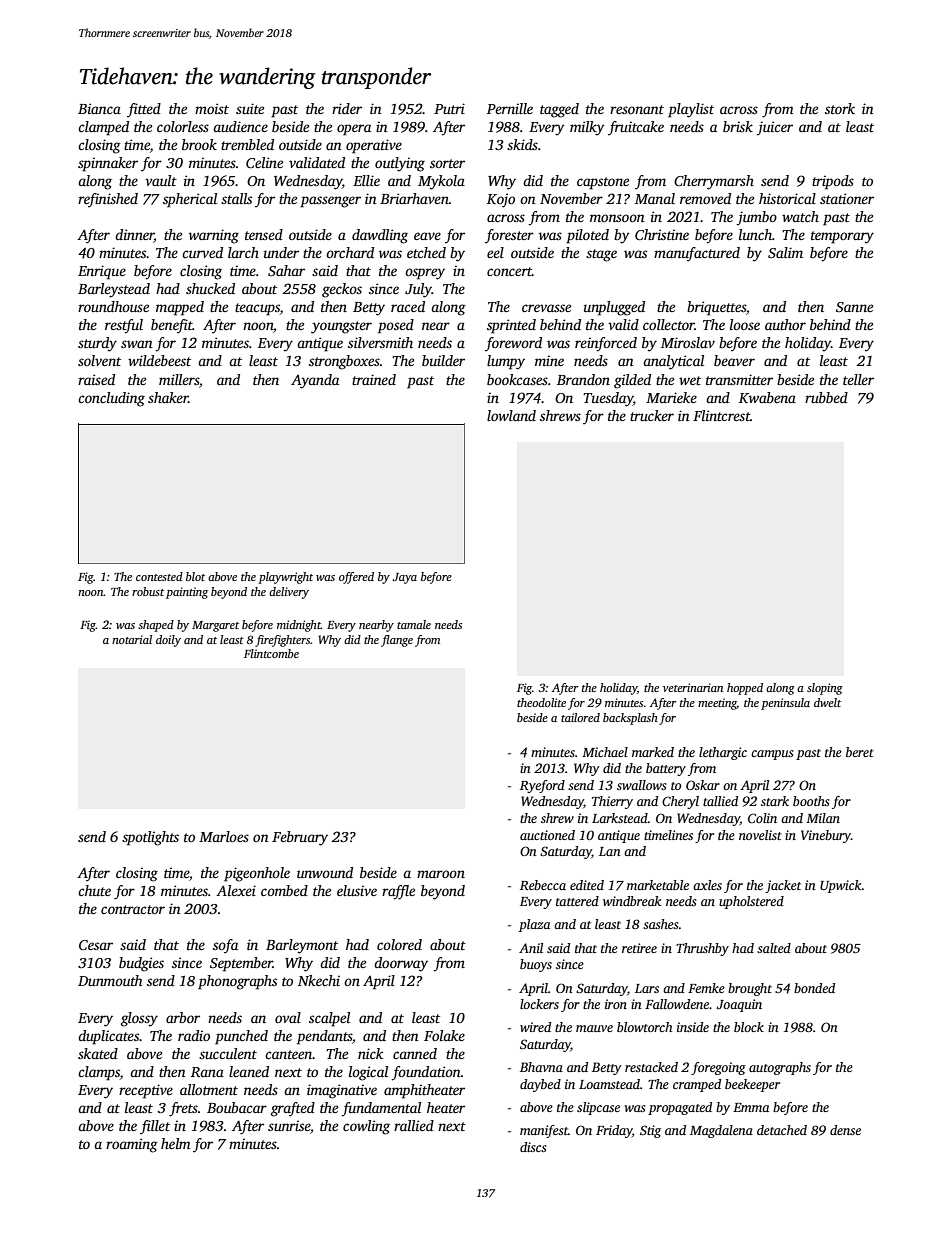 This image has width=952, height=1233. What do you see at coordinates (176, 1143) in the image?
I see `helm` at bounding box center [176, 1143].
